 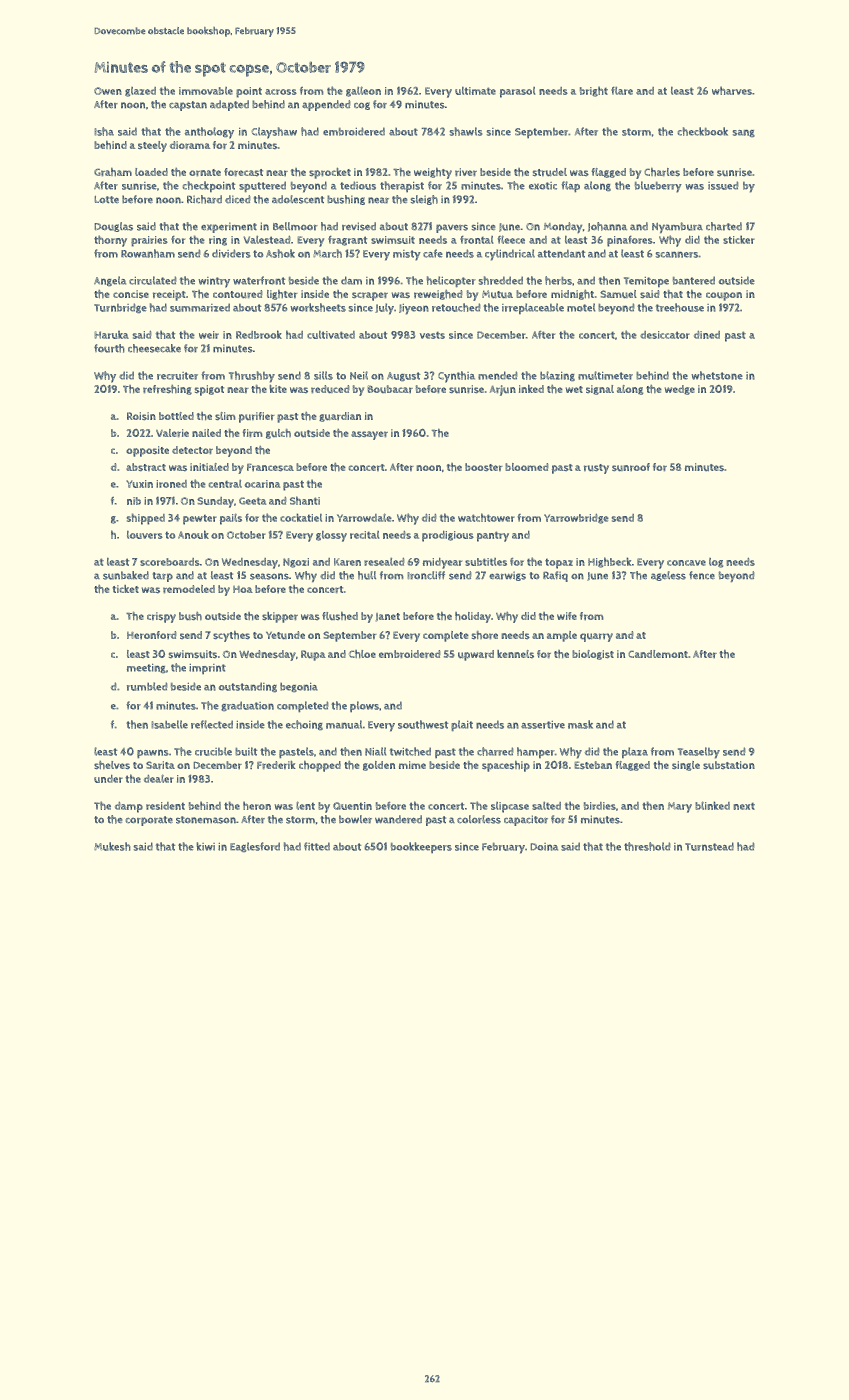 What do you see at coordinates (141, 416) in the image?
I see `Roisin` at bounding box center [141, 416].
